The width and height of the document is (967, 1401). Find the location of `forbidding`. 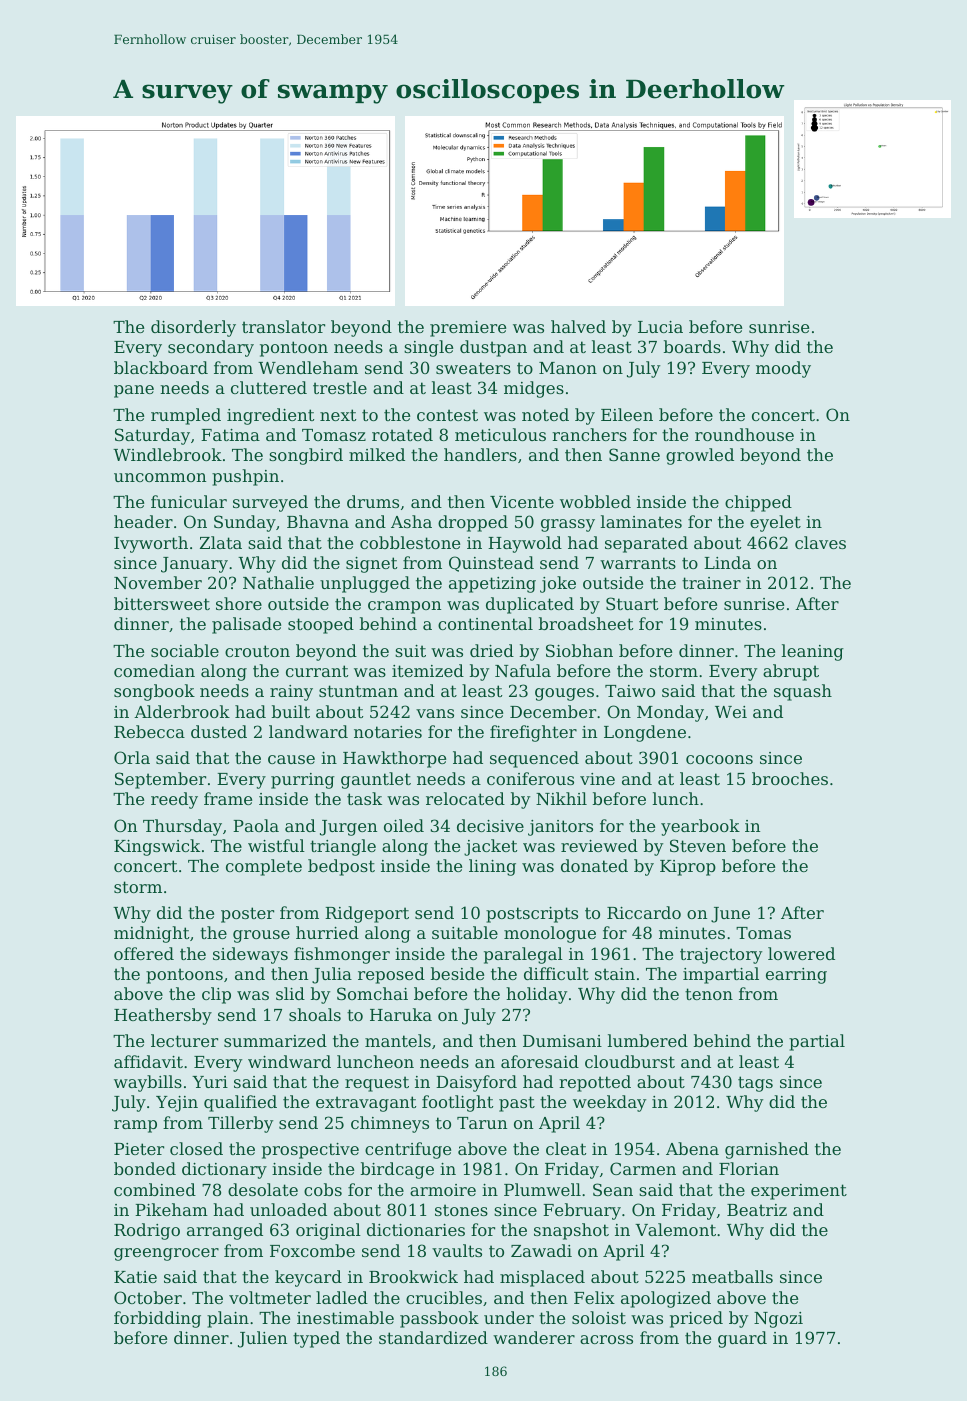

forbidding is located at coordinates (157, 1319).
